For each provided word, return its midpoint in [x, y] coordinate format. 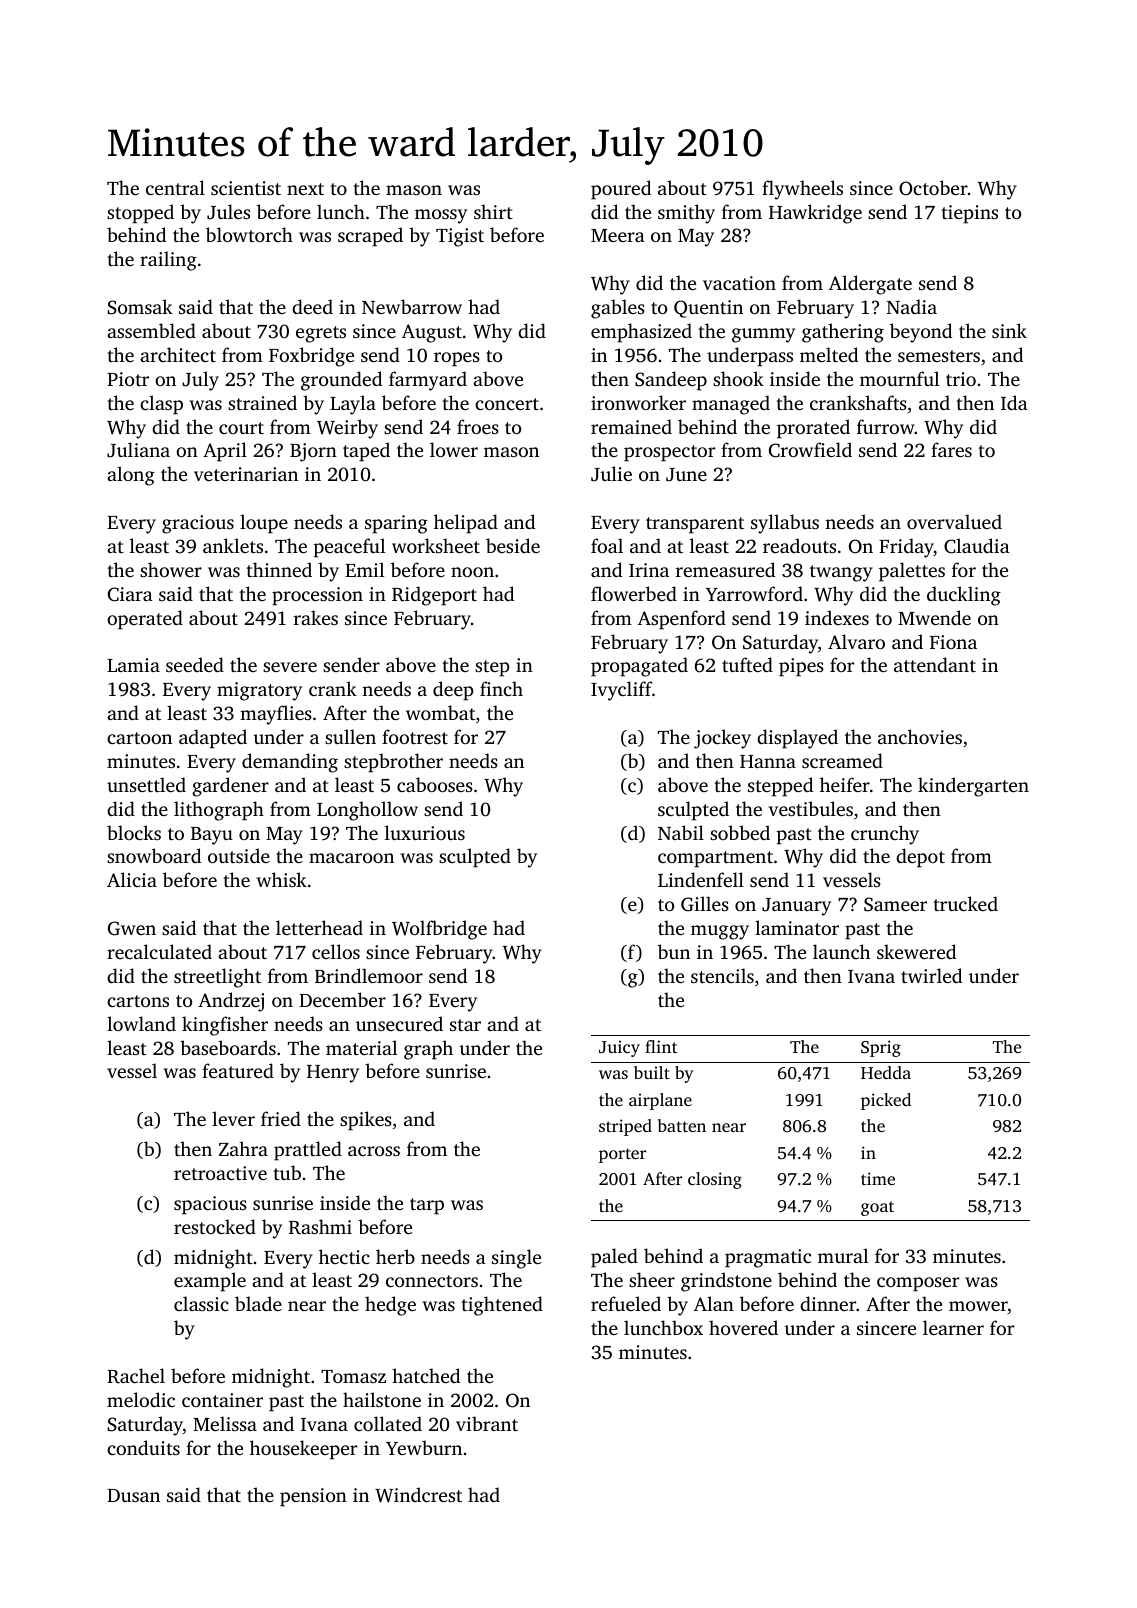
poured [621, 190]
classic [201, 1303]
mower [978, 1307]
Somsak [140, 307]
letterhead [319, 927]
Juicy [619, 1048]
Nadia [912, 306]
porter [622, 1155]
